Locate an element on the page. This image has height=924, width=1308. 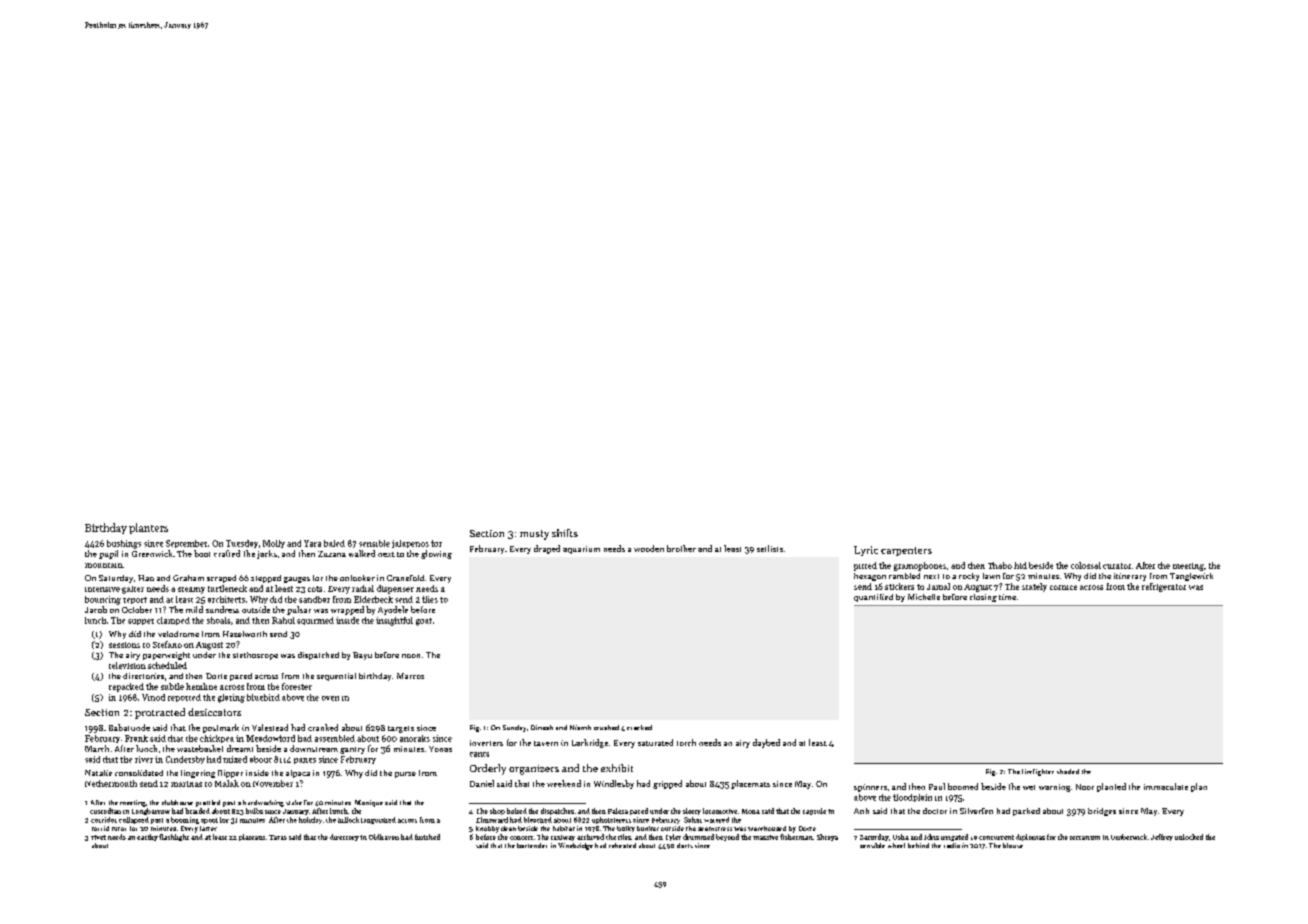
cracked is located at coordinates (639, 727).
